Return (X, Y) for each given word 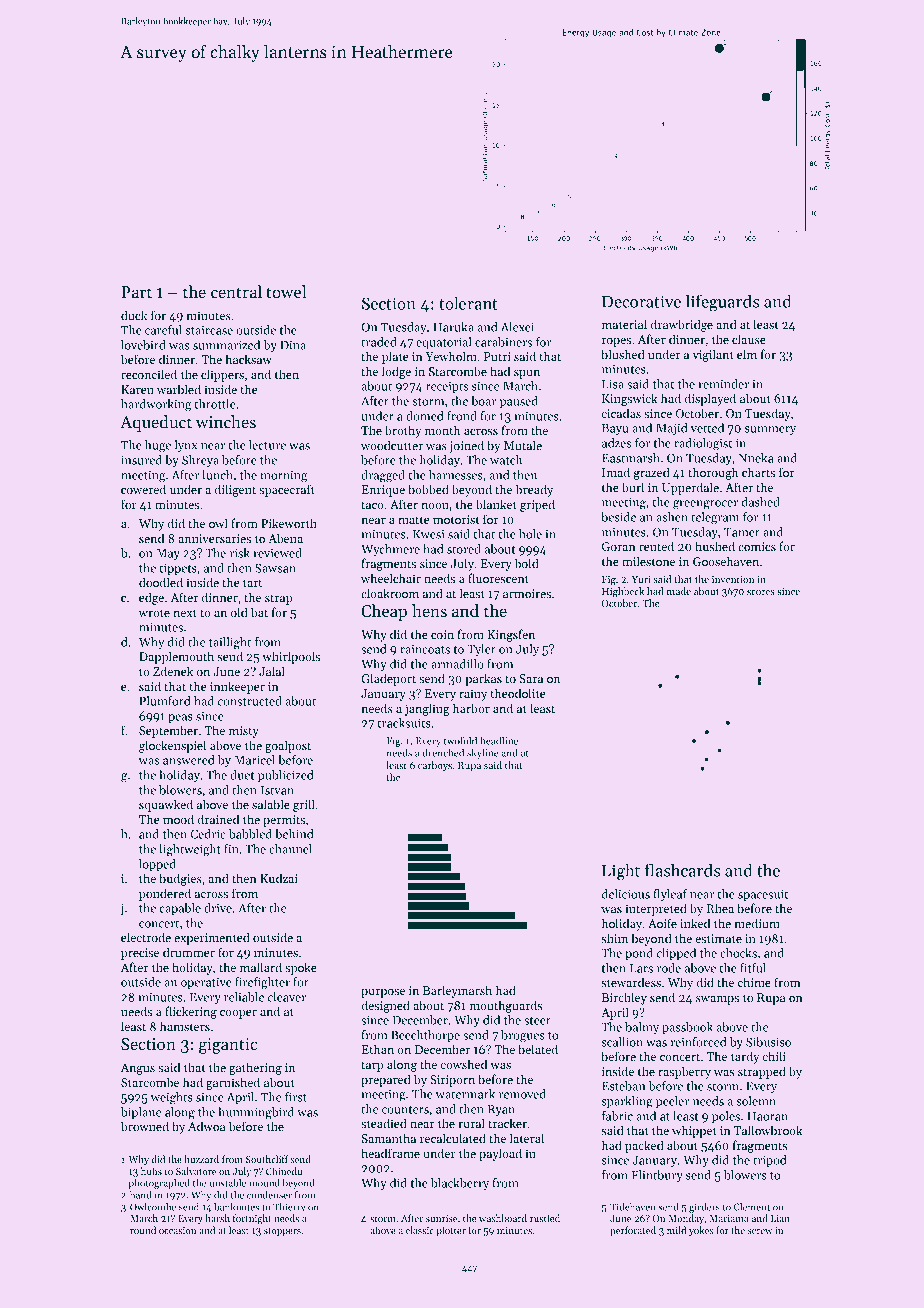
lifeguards (722, 303)
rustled (545, 1218)
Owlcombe (153, 1207)
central (236, 291)
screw (760, 1231)
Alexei (517, 327)
